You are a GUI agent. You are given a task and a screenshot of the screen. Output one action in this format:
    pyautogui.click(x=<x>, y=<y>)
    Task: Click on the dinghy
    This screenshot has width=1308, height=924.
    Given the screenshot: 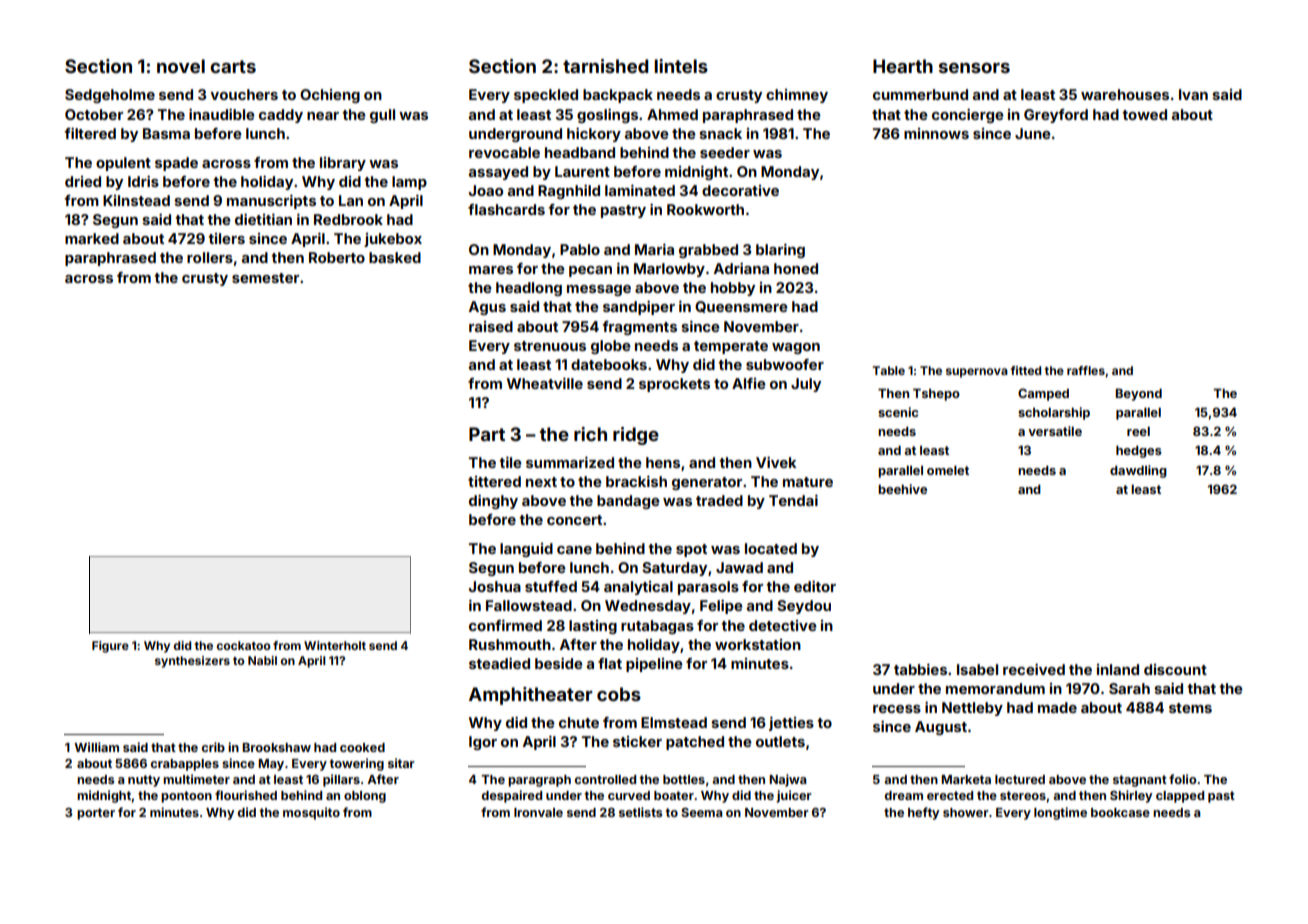 What is the action you would take?
    pyautogui.click(x=493, y=502)
